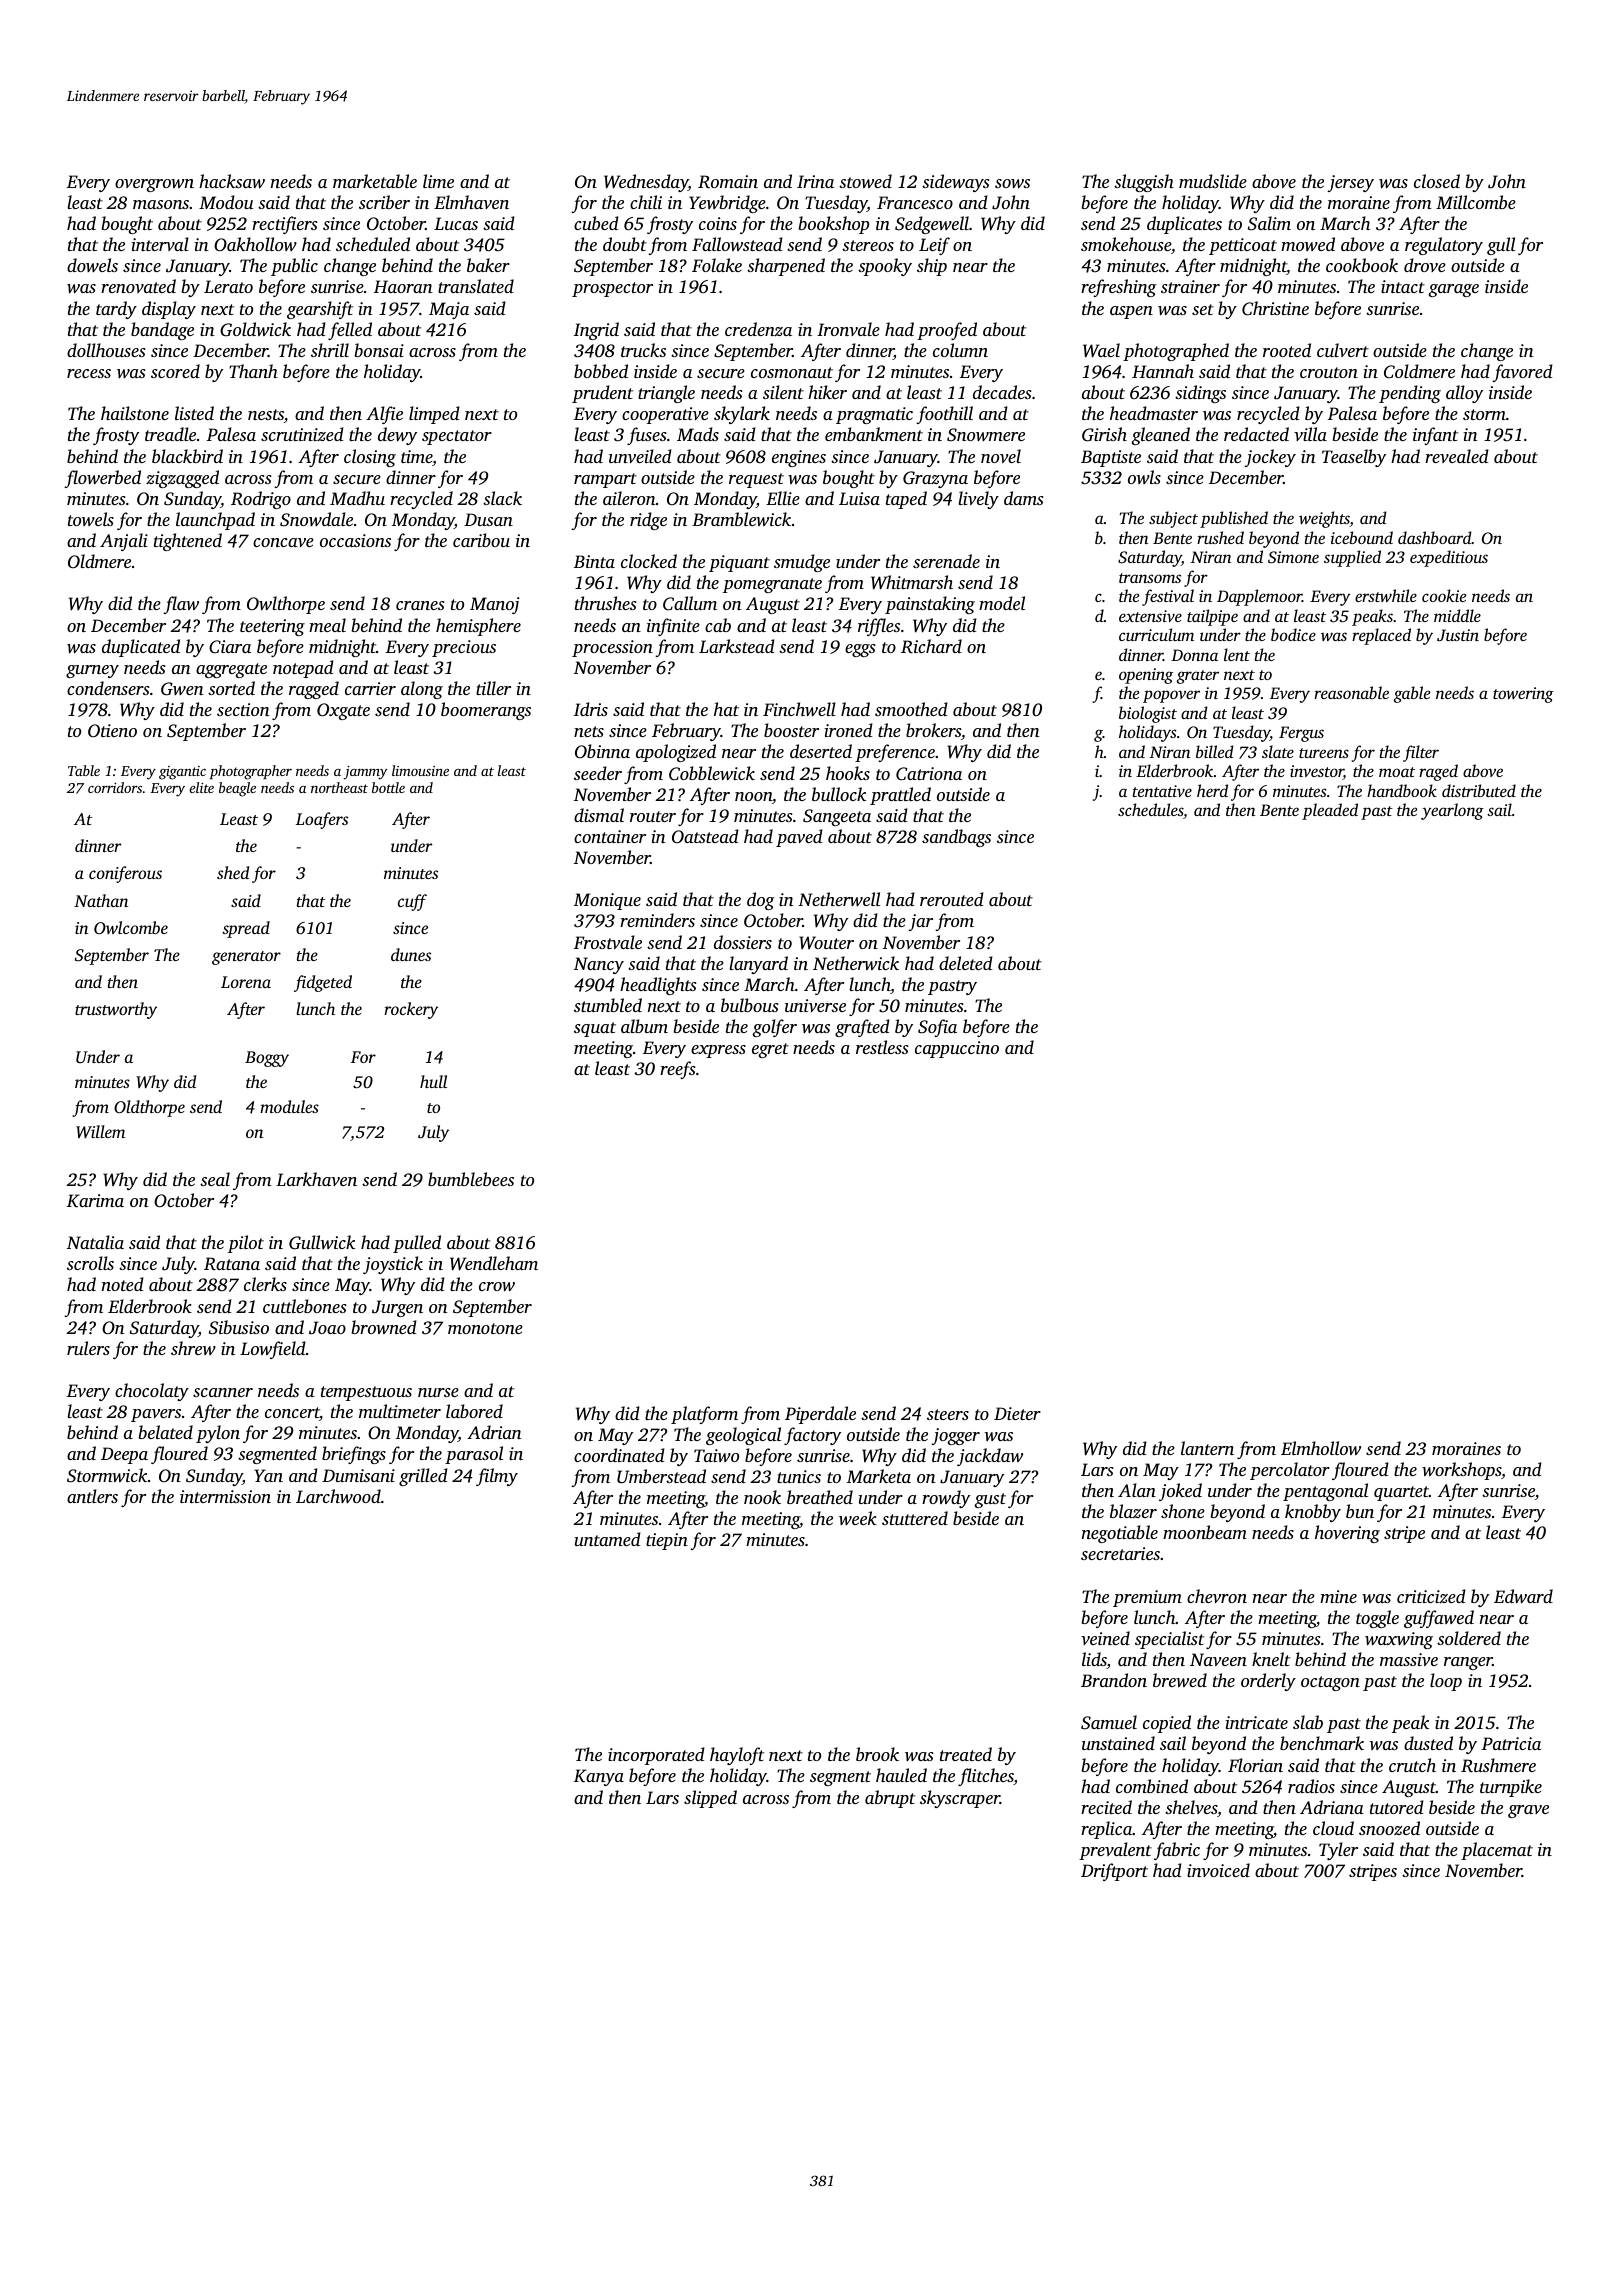 The width and height of the screenshot is (1620, 2292). Describe the element at coordinates (704, 1415) in the screenshot. I see `platform` at that location.
